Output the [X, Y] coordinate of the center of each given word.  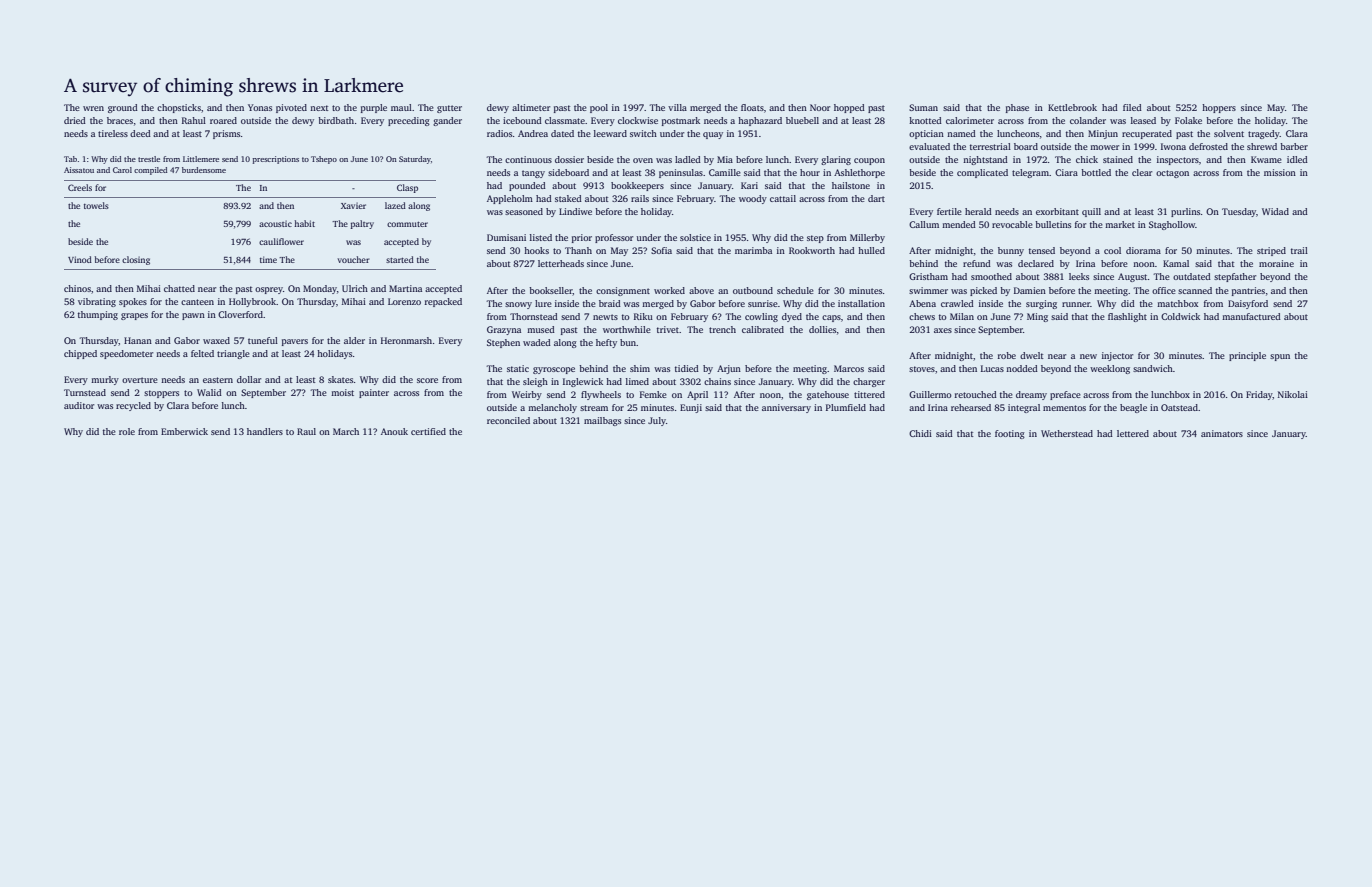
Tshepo [324, 160]
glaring [836, 160]
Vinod [80, 259]
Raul [306, 431]
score [427, 380]
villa [677, 107]
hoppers [1219, 108]
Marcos [849, 368]
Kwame [1266, 159]
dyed [792, 317]
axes [943, 330]
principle [1247, 356]
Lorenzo [404, 301]
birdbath [336, 120]
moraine [1276, 263]
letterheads [561, 263]
